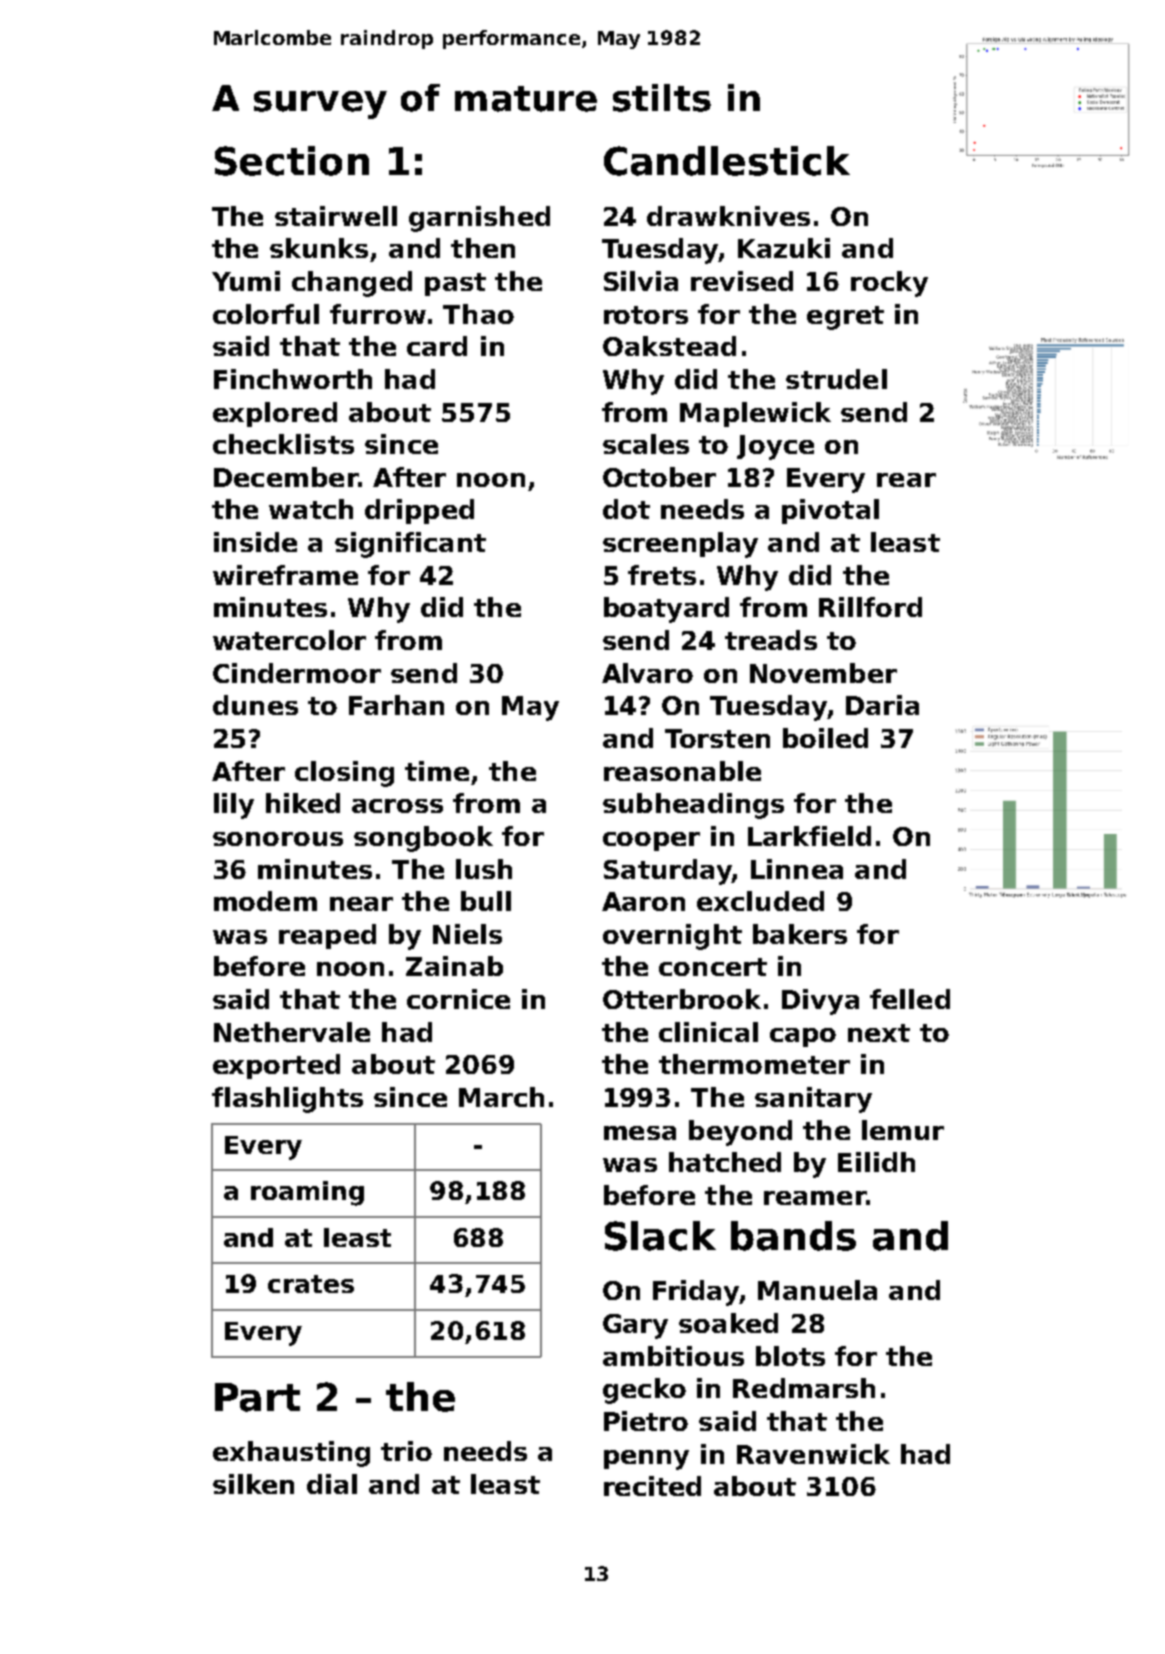 The width and height of the document is (1165, 1654). What do you see at coordinates (825, 738) in the document?
I see `boiled` at bounding box center [825, 738].
